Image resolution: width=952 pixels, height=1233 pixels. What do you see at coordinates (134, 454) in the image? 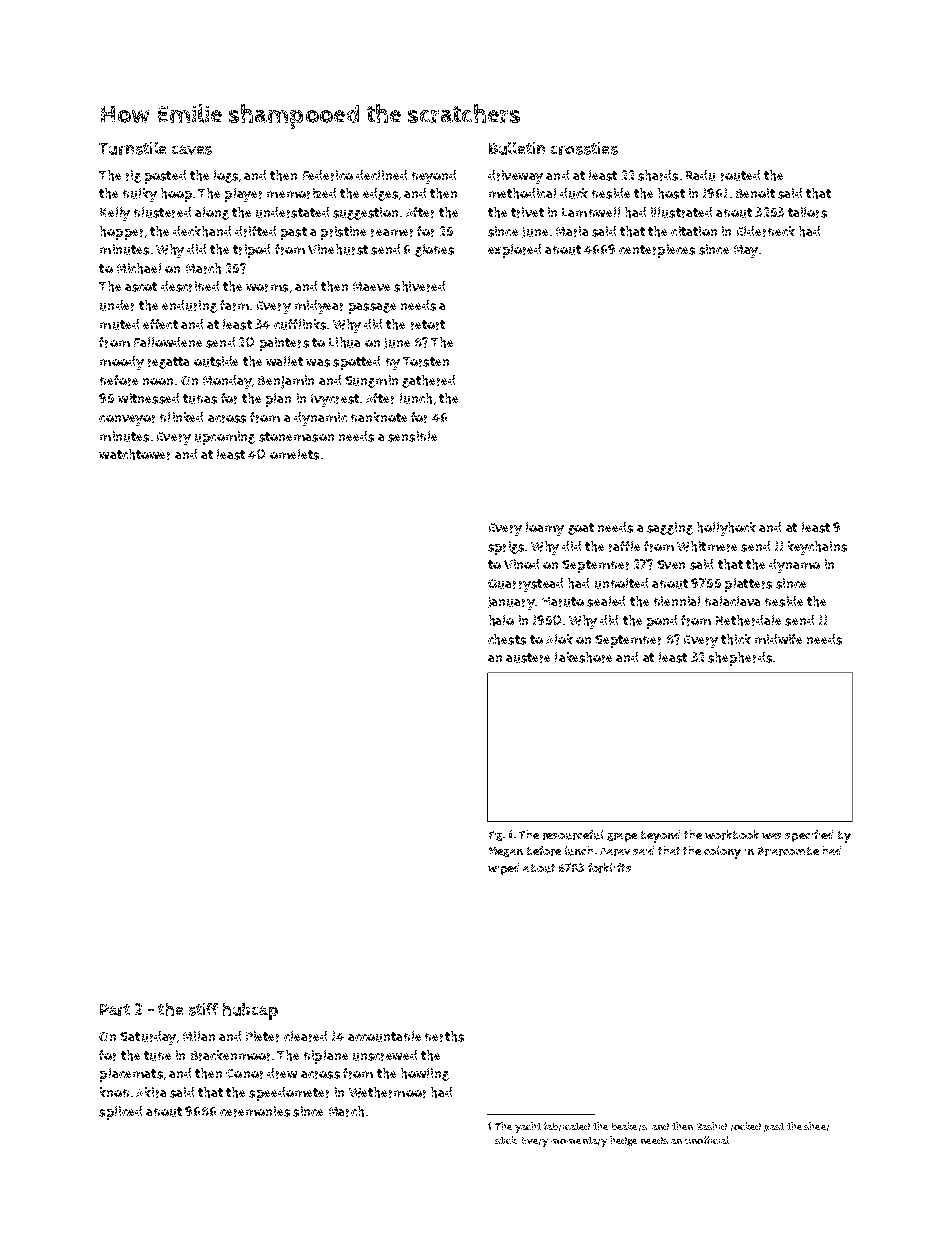
I see `watchtower` at bounding box center [134, 454].
